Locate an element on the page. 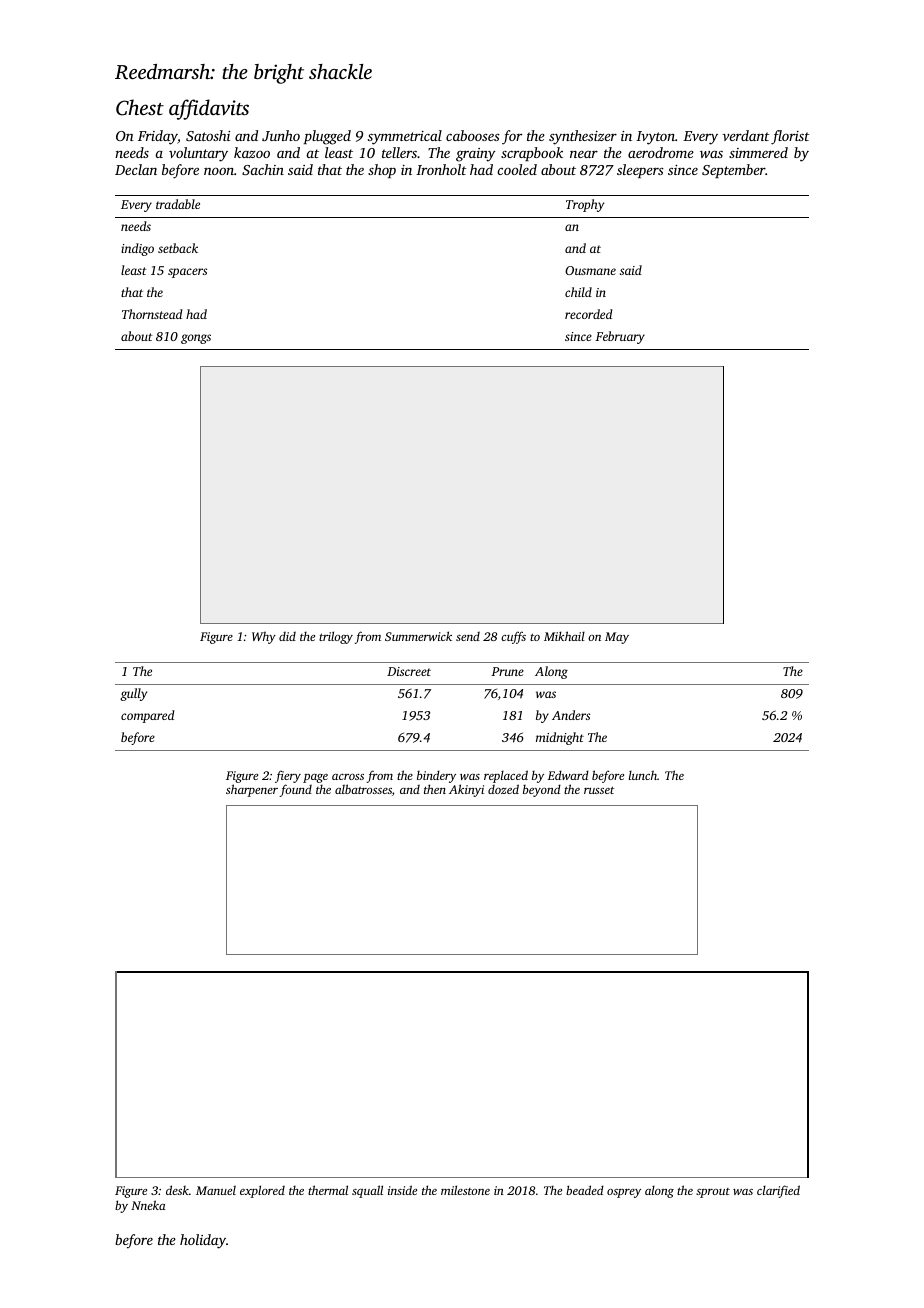 The height and width of the document is (1308, 924). then is located at coordinates (435, 789).
